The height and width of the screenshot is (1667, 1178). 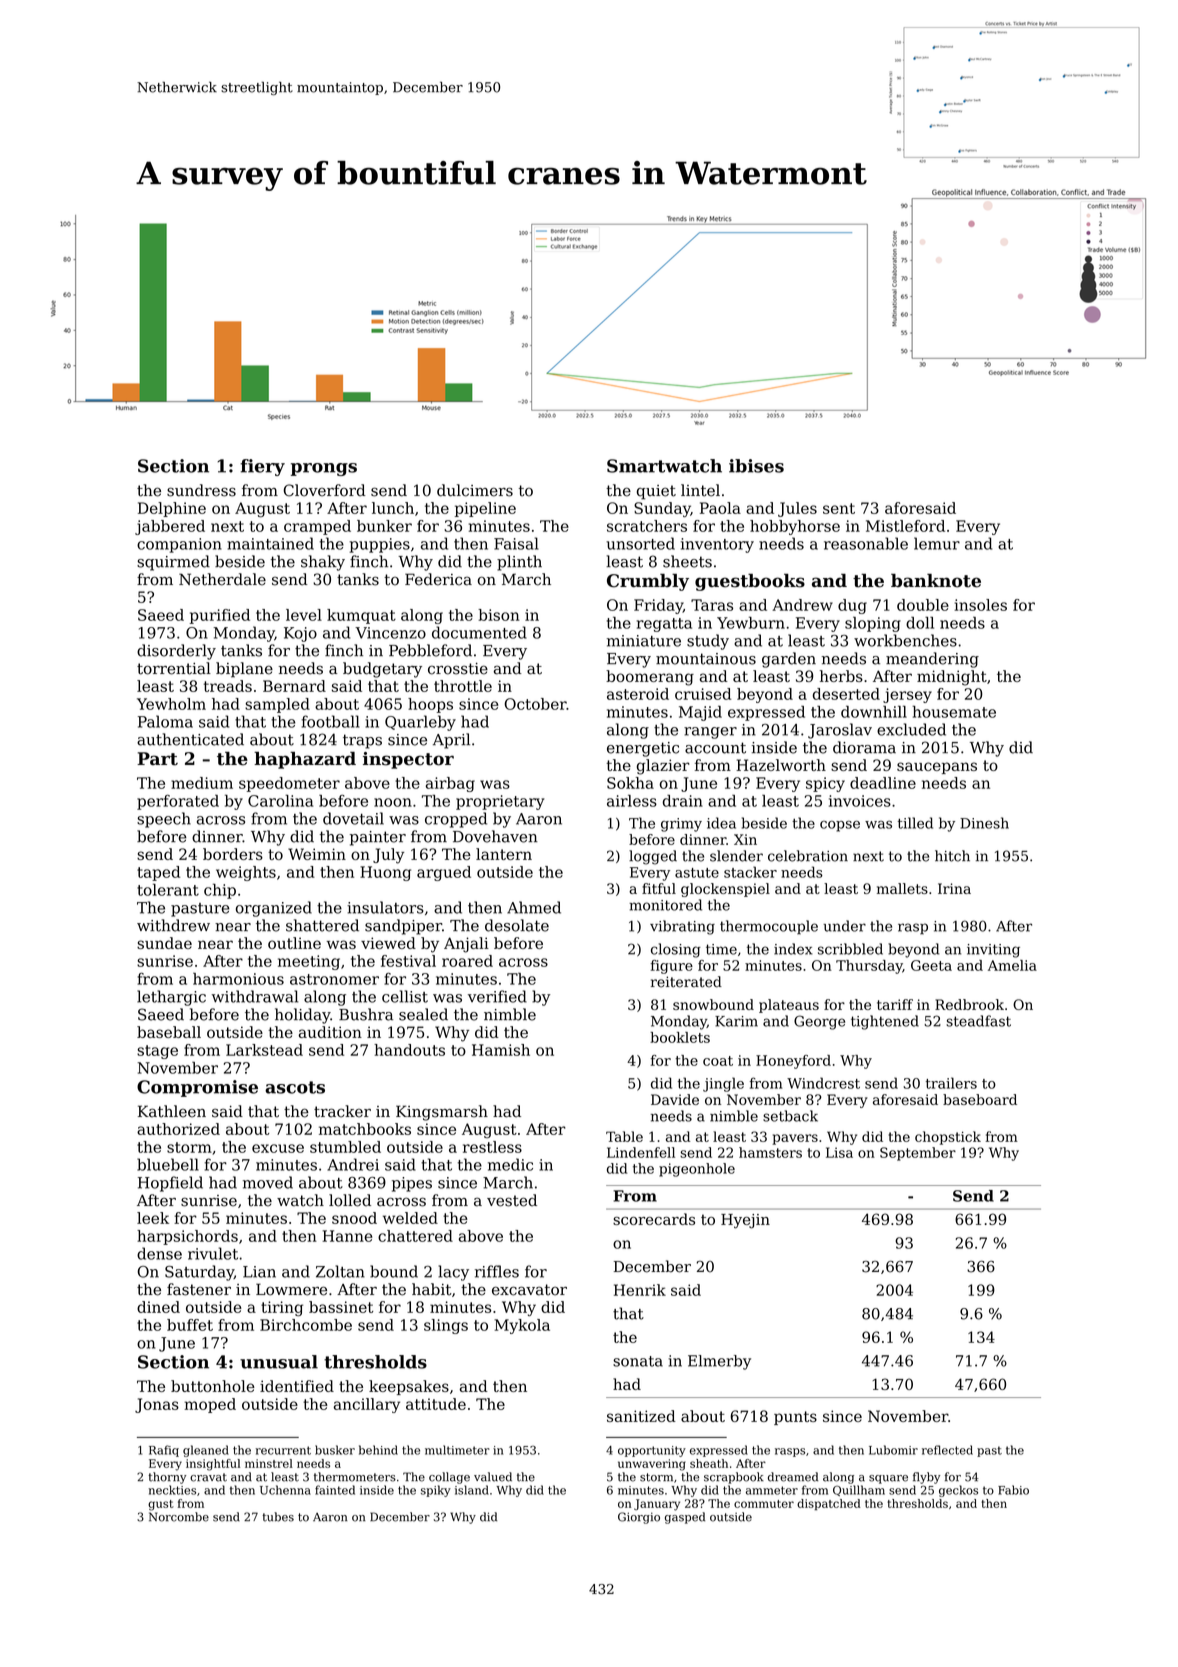 What do you see at coordinates (980, 605) in the screenshot?
I see `insoles` at bounding box center [980, 605].
